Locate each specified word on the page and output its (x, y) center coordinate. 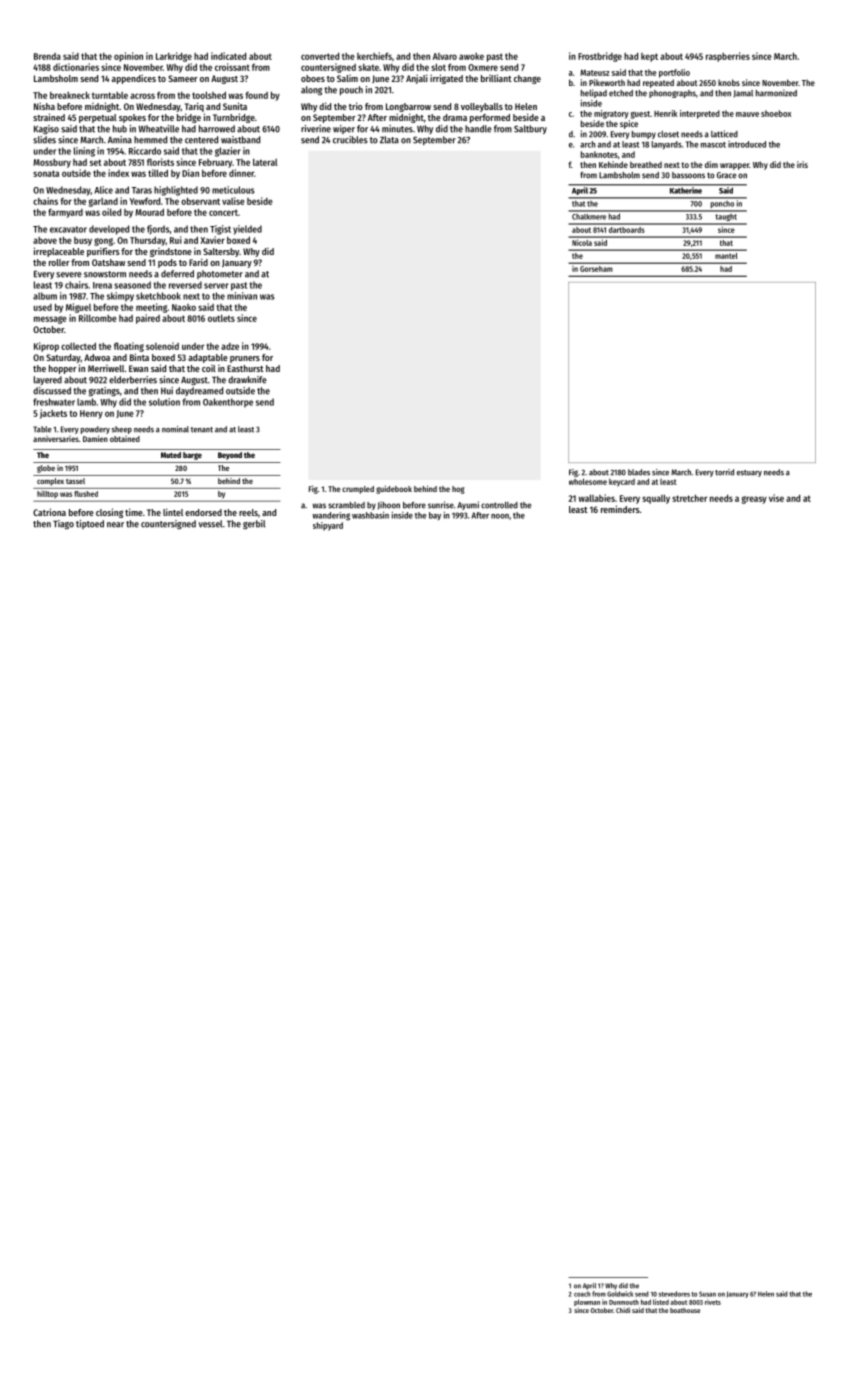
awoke (471, 56)
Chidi (623, 1310)
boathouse (685, 1310)
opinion (128, 57)
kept (649, 57)
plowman (587, 1302)
